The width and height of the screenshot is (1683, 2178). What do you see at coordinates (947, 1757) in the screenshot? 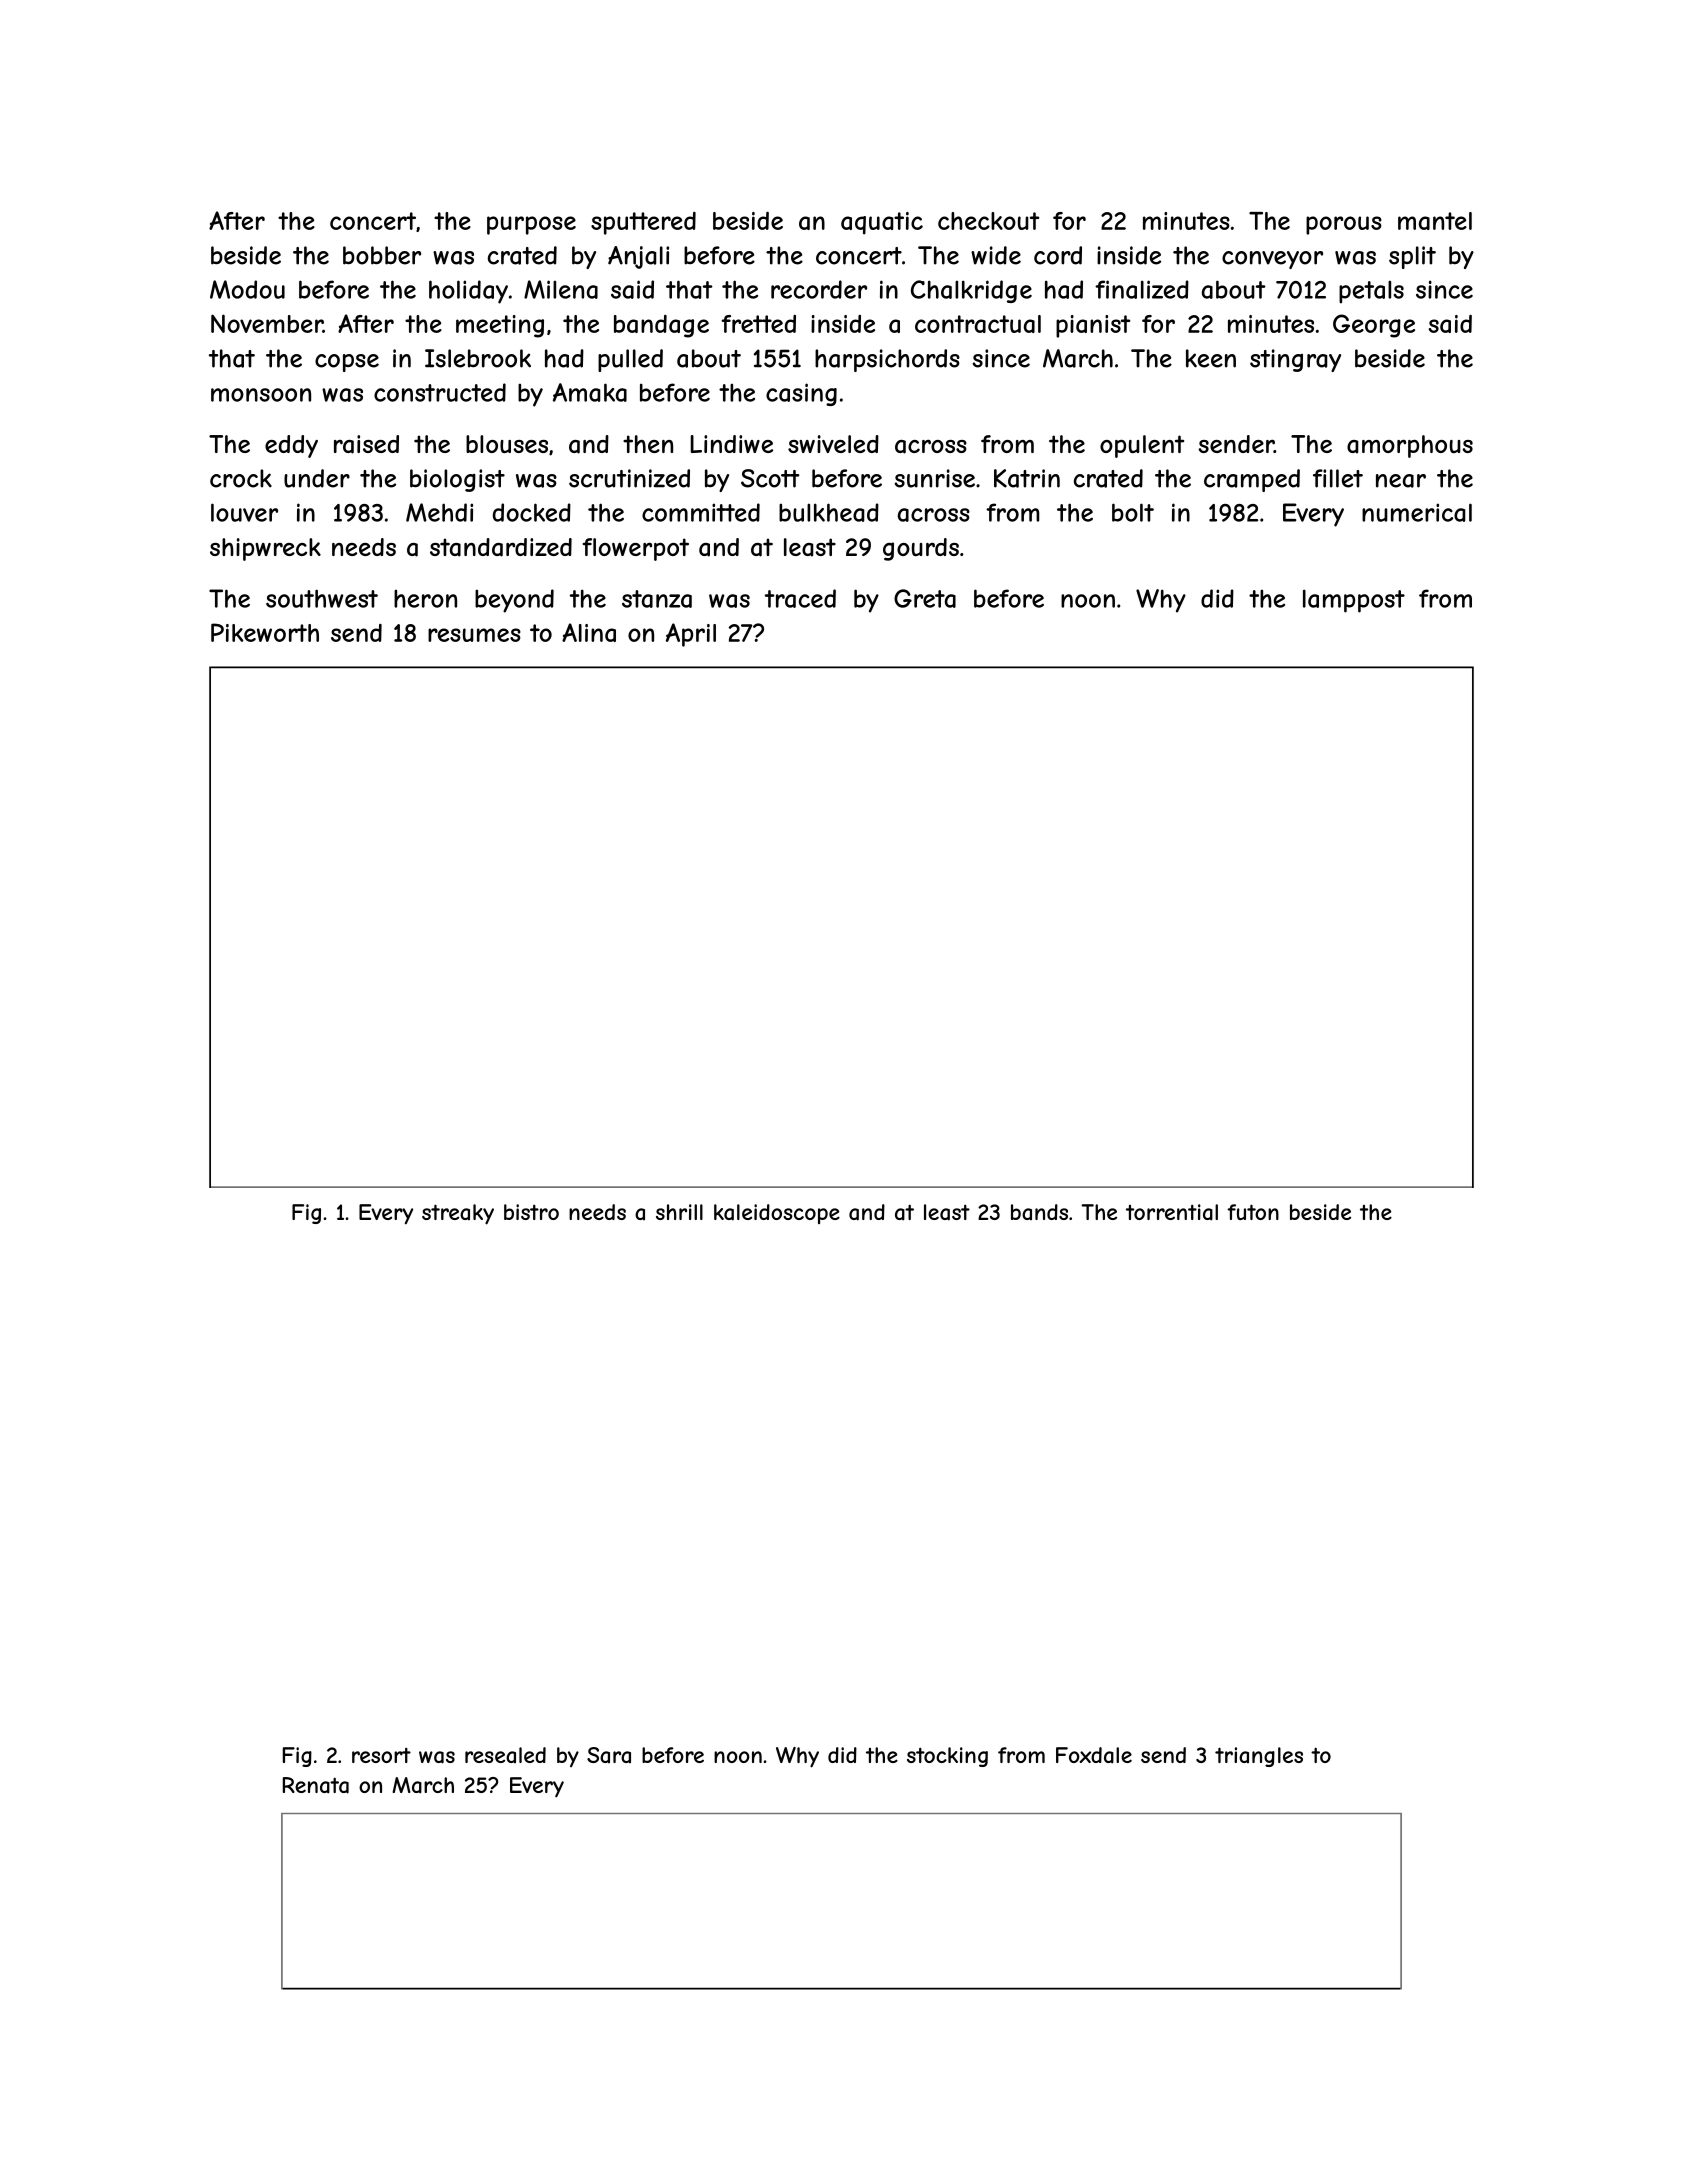
I see `stocking` at bounding box center [947, 1757].
